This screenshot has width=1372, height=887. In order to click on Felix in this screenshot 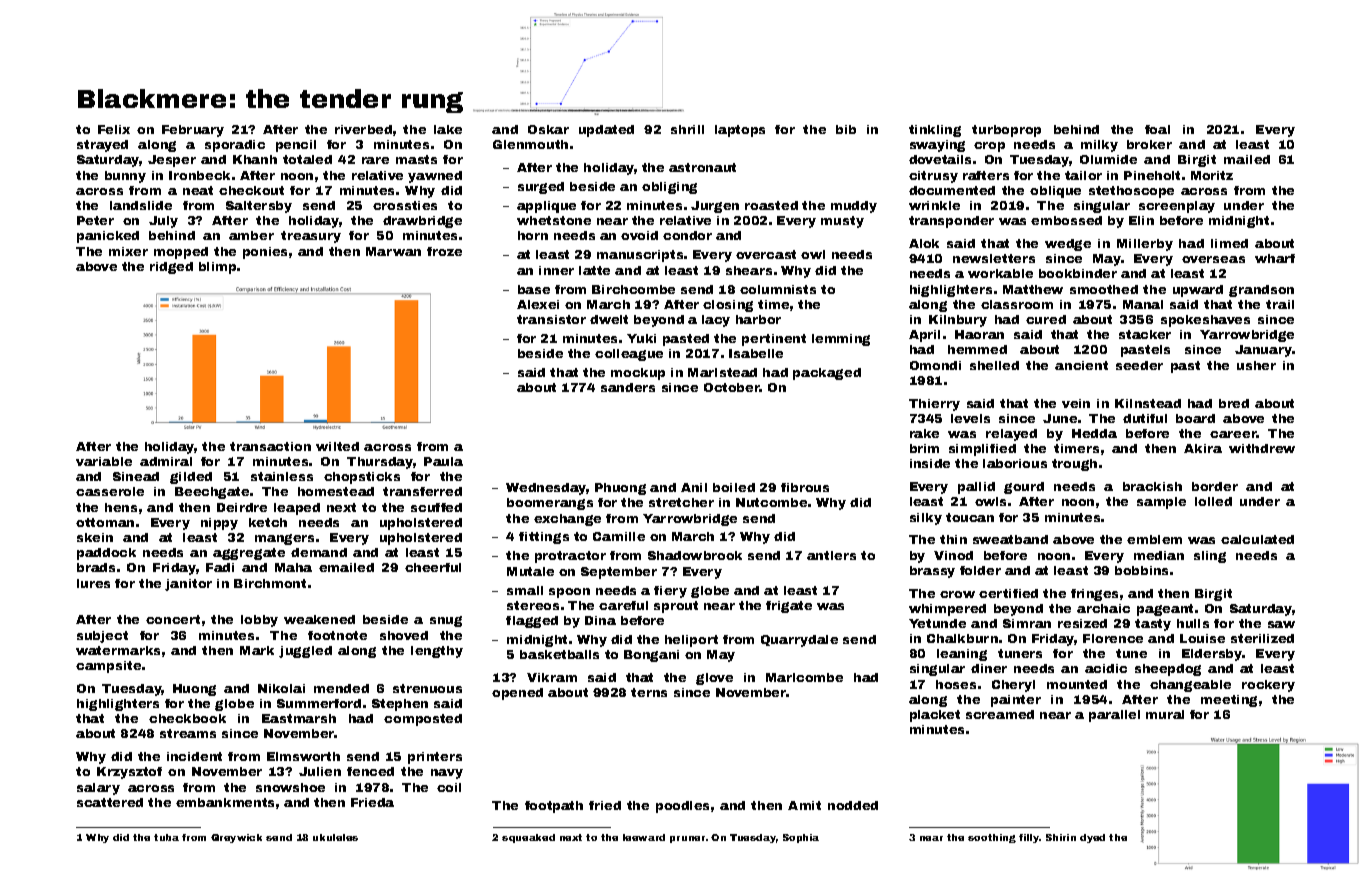, I will do `click(114, 129)`.
